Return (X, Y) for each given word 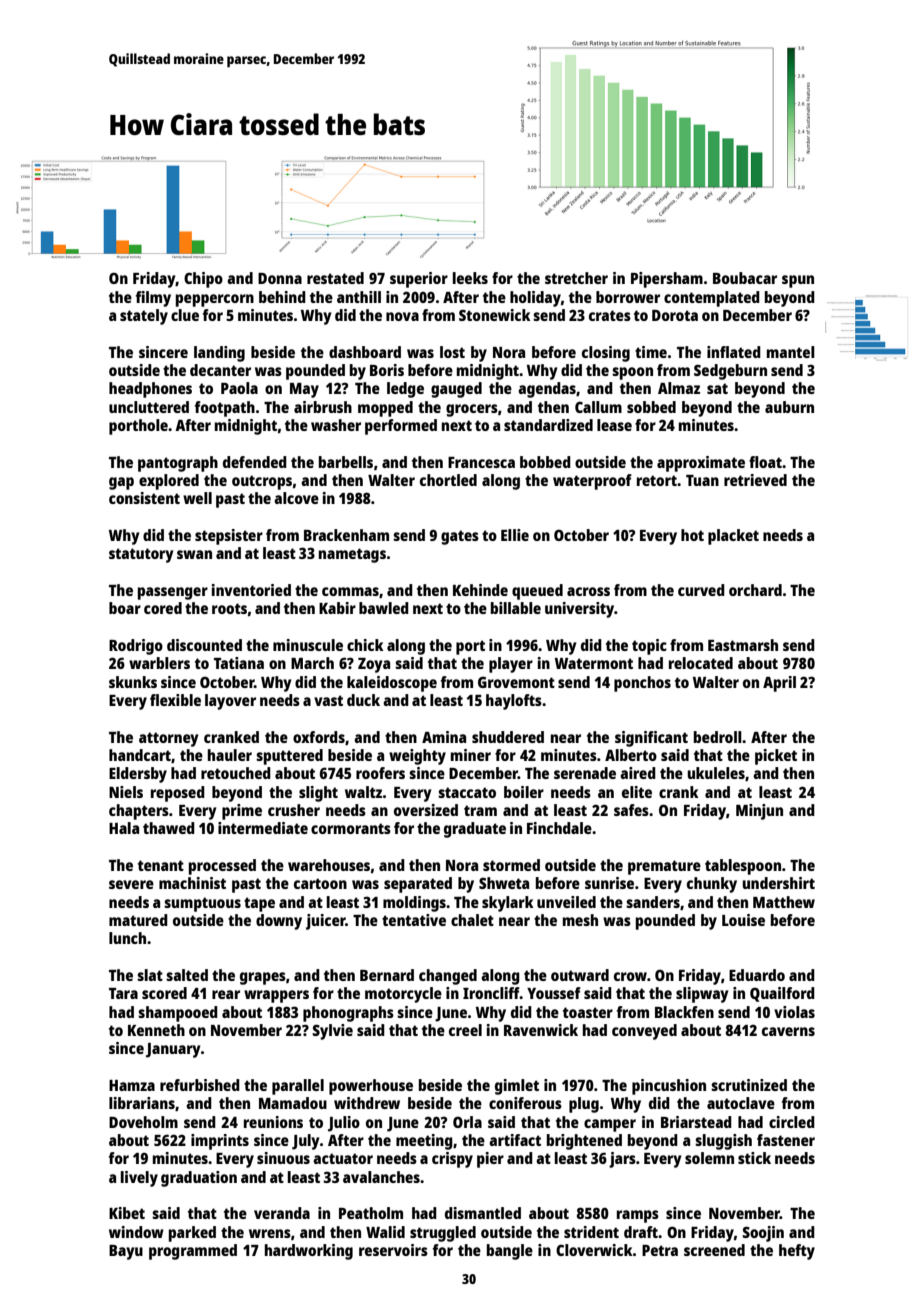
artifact (515, 1140)
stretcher (576, 278)
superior (419, 280)
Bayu (126, 1252)
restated (335, 278)
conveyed (644, 1032)
